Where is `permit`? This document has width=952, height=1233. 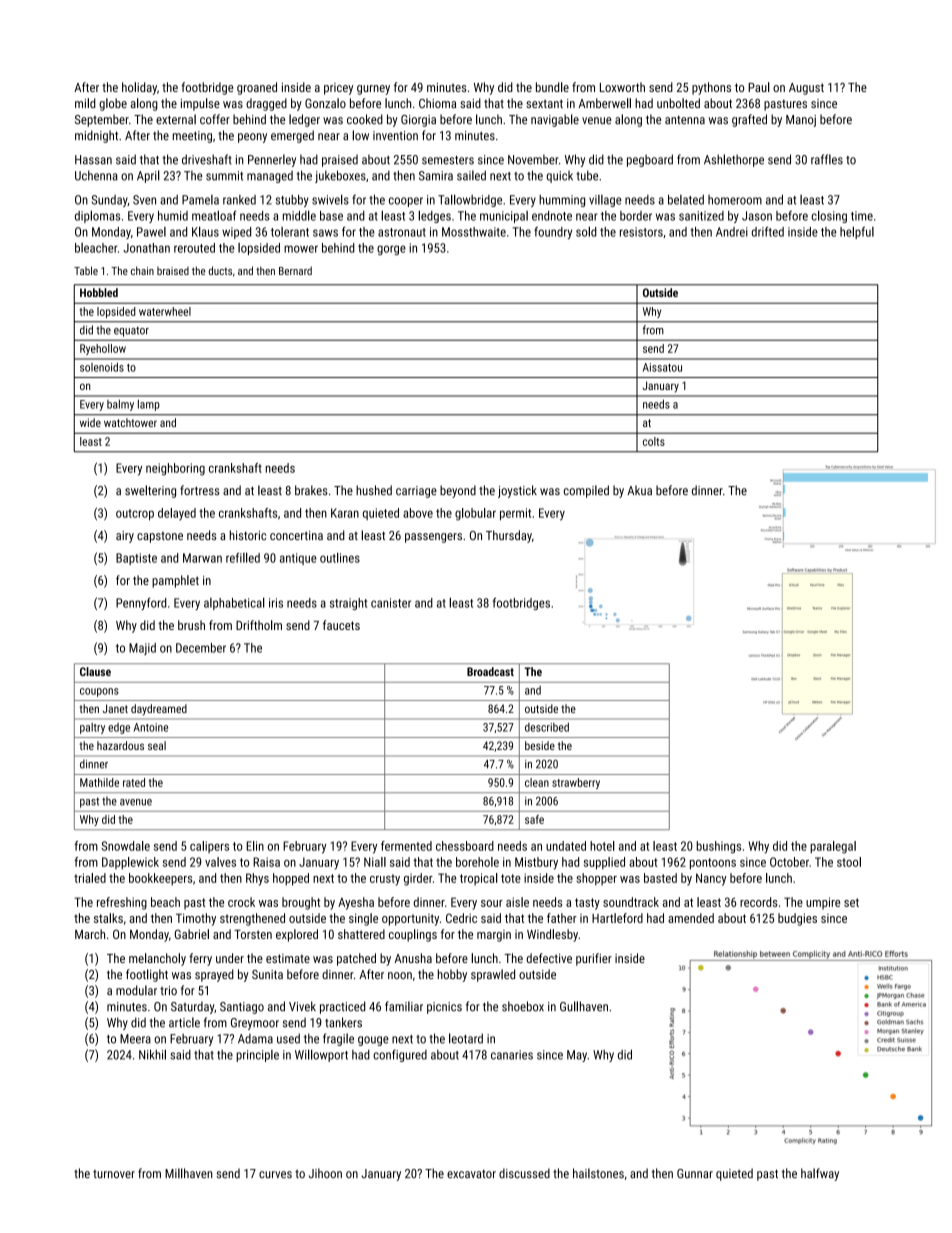 permit is located at coordinates (515, 514).
